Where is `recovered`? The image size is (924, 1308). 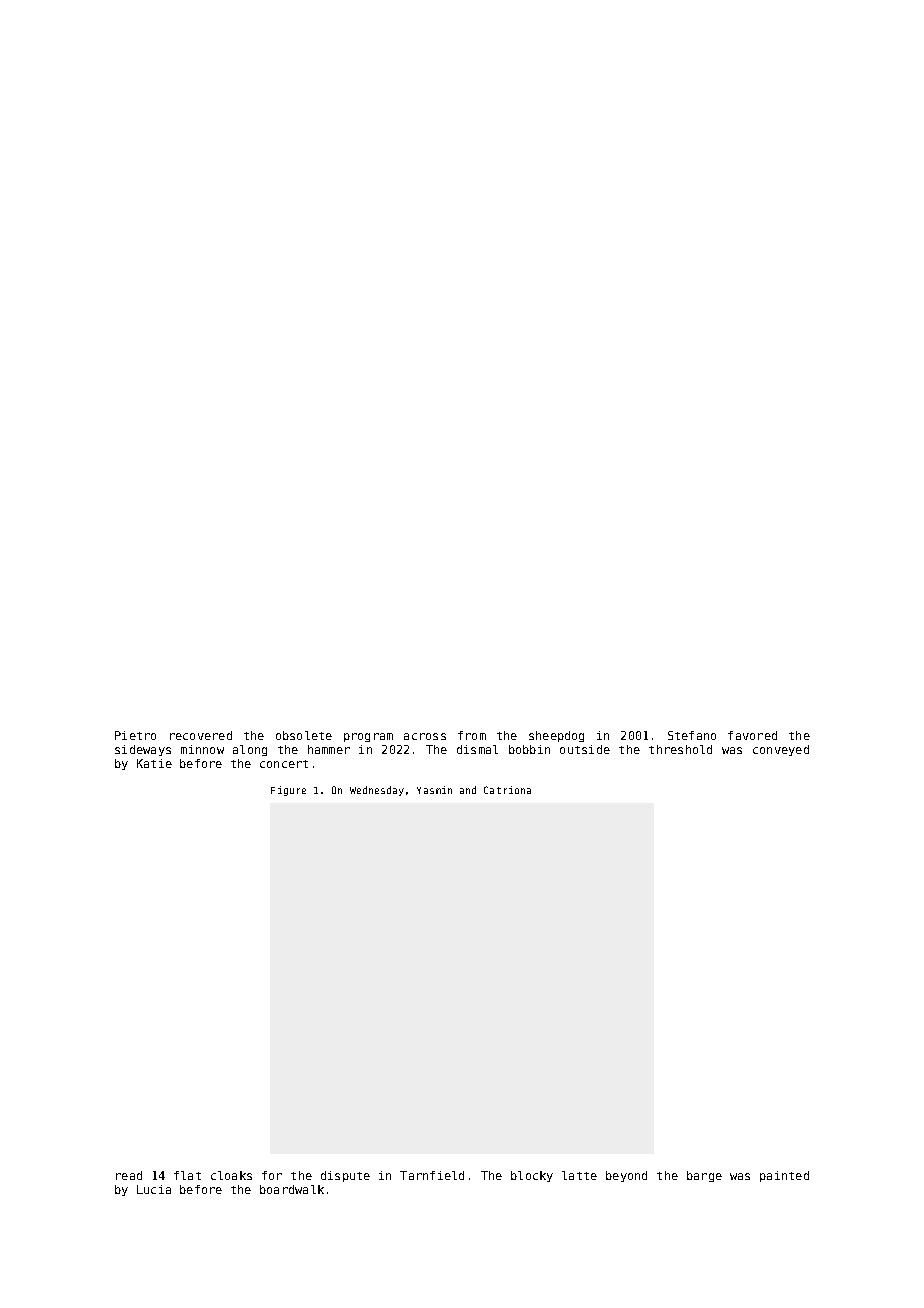
recovered is located at coordinates (201, 735).
